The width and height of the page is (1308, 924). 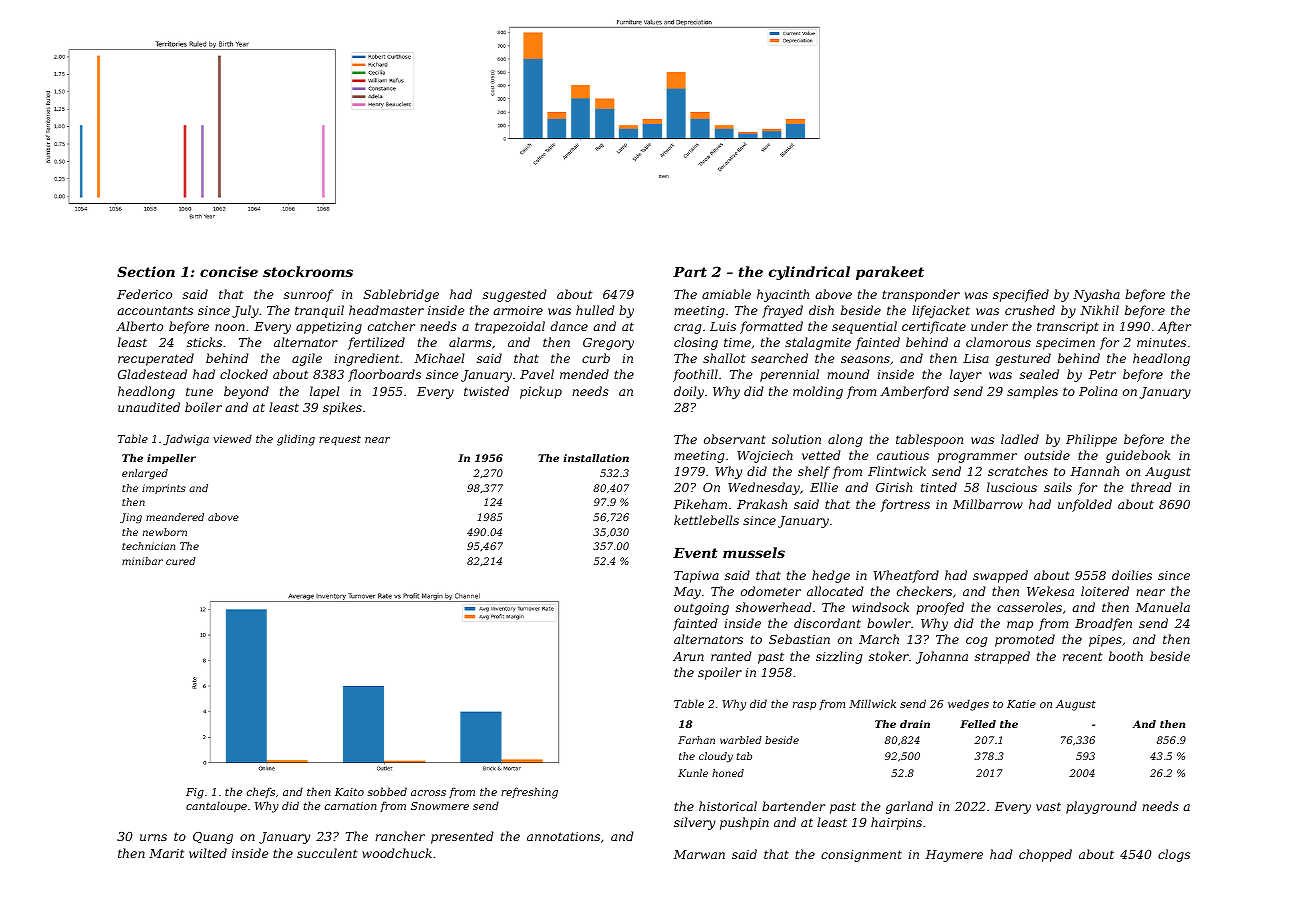 I want to click on cloudy, so click(x=716, y=757).
